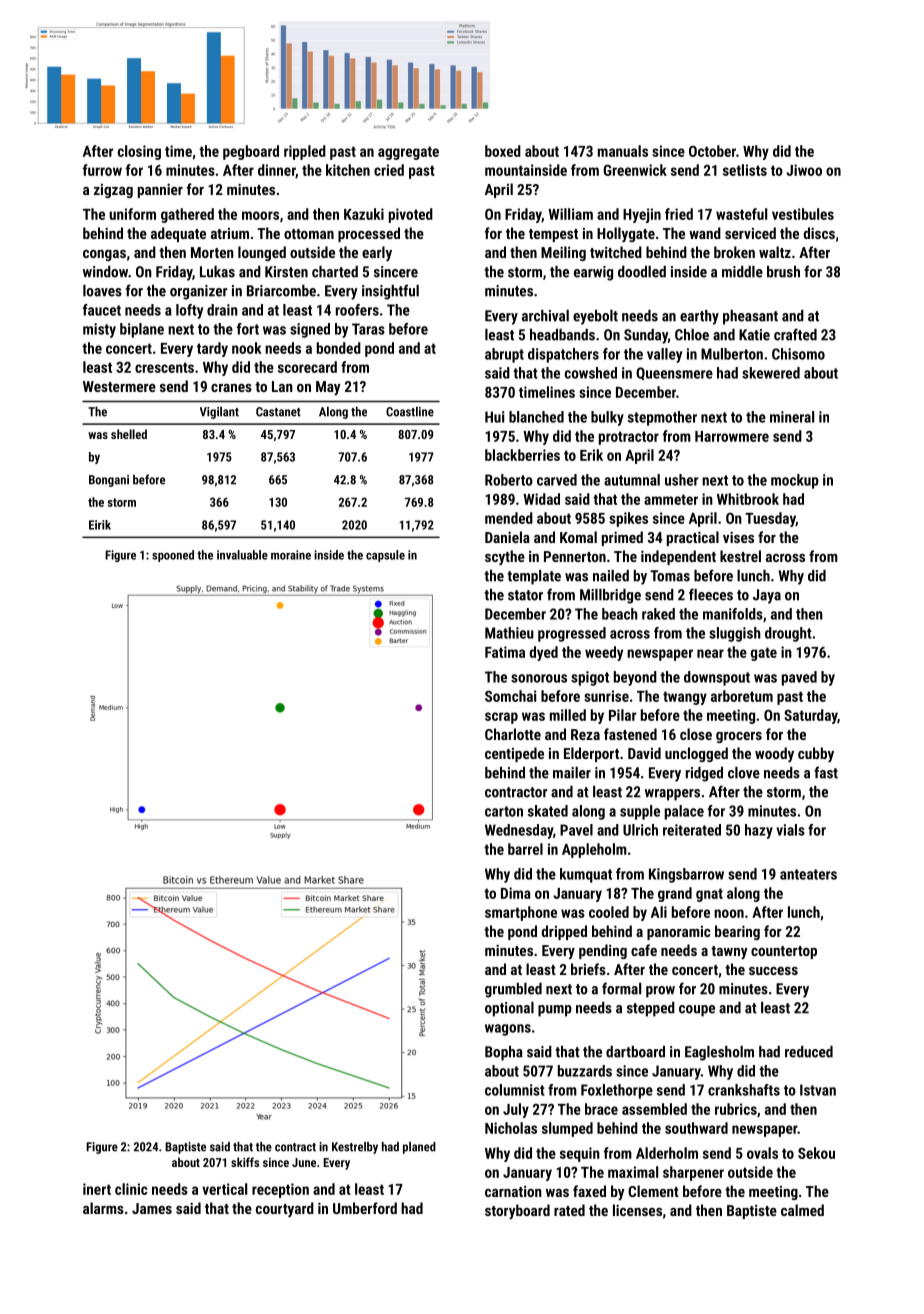 The width and height of the screenshot is (924, 1314). I want to click on cubby, so click(816, 754).
